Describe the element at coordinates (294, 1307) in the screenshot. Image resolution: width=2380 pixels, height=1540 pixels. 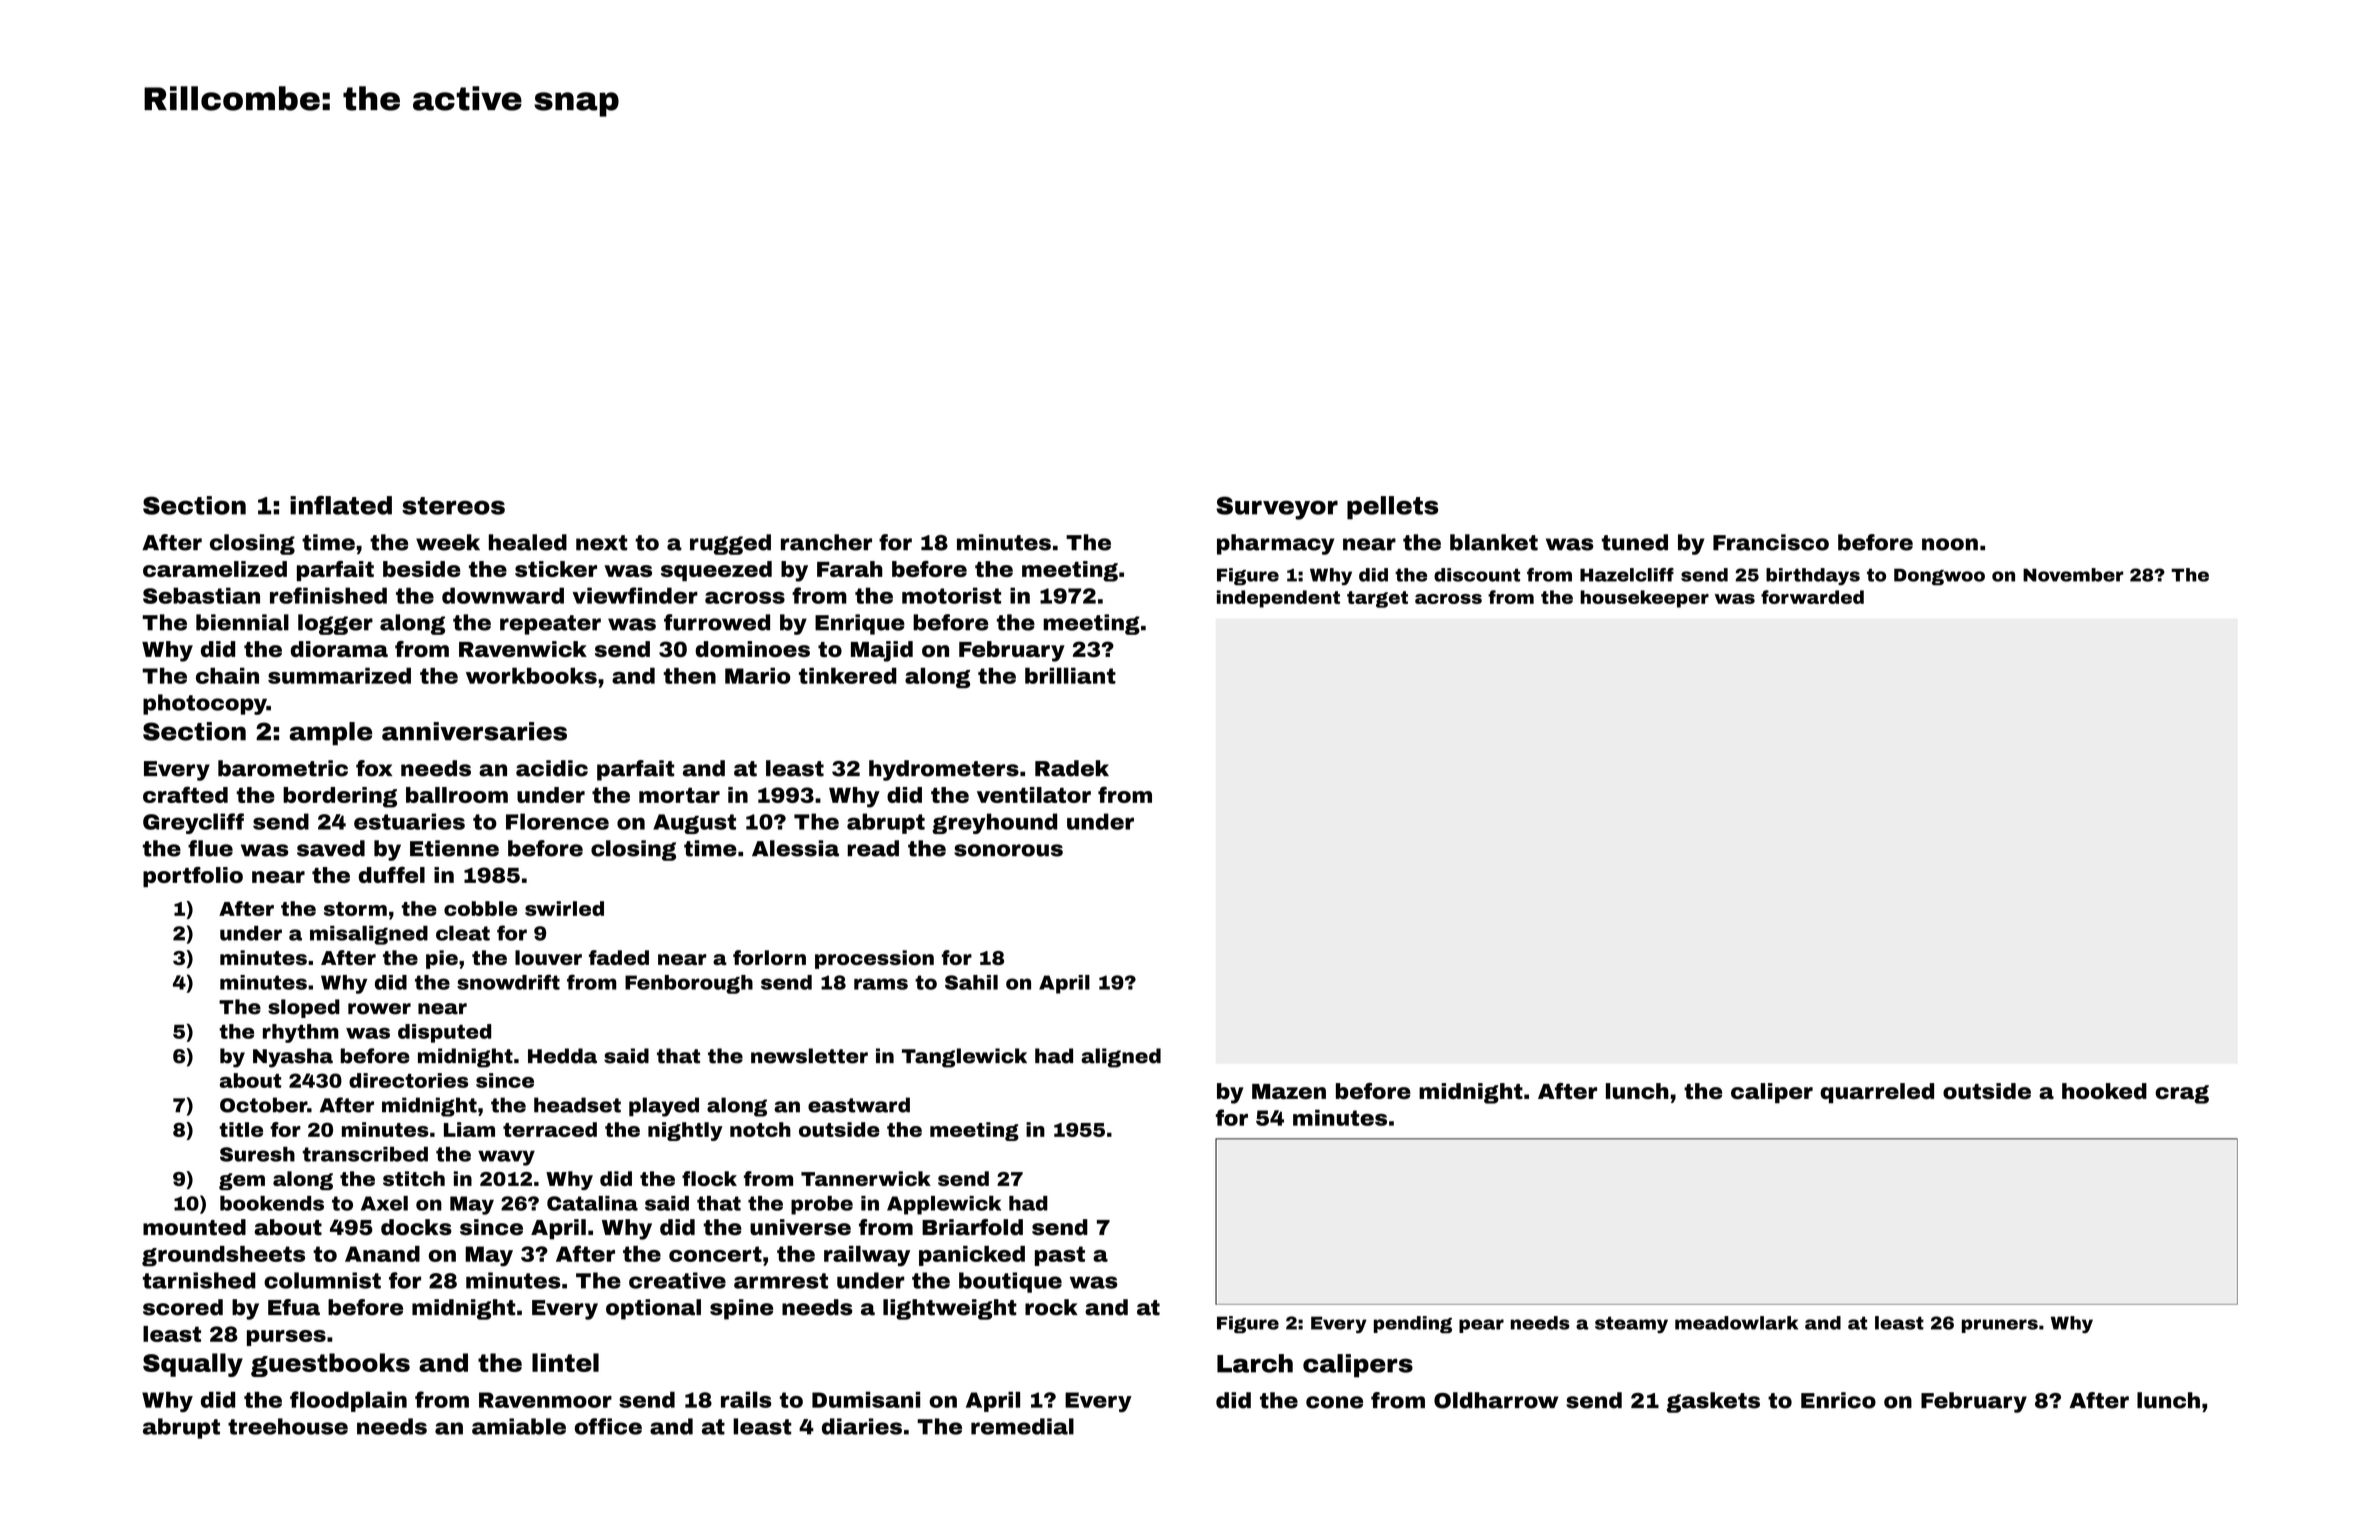
I see `Efua` at that location.
